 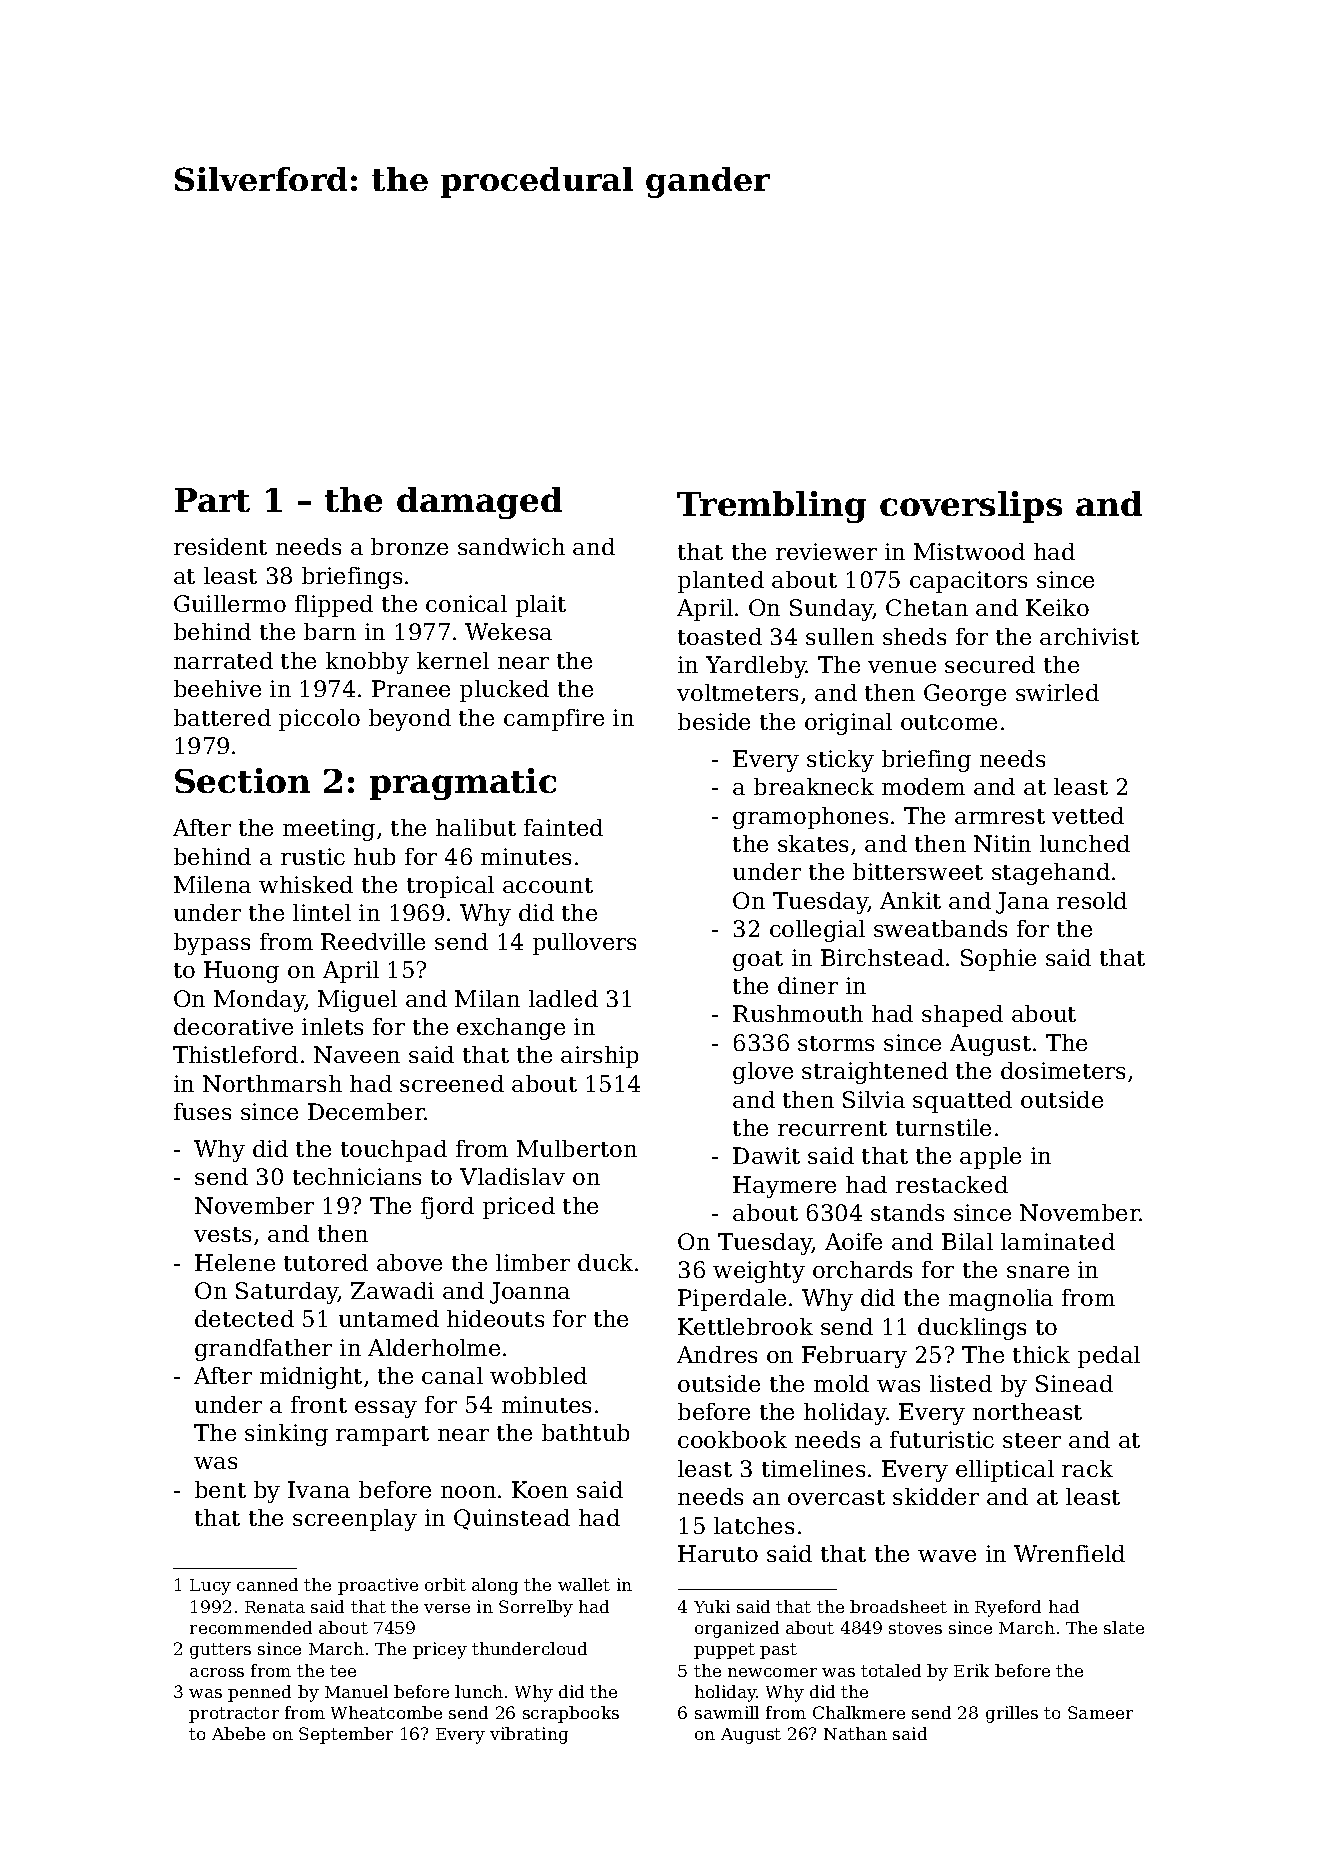 What do you see at coordinates (212, 944) in the screenshot?
I see `bypass` at bounding box center [212, 944].
